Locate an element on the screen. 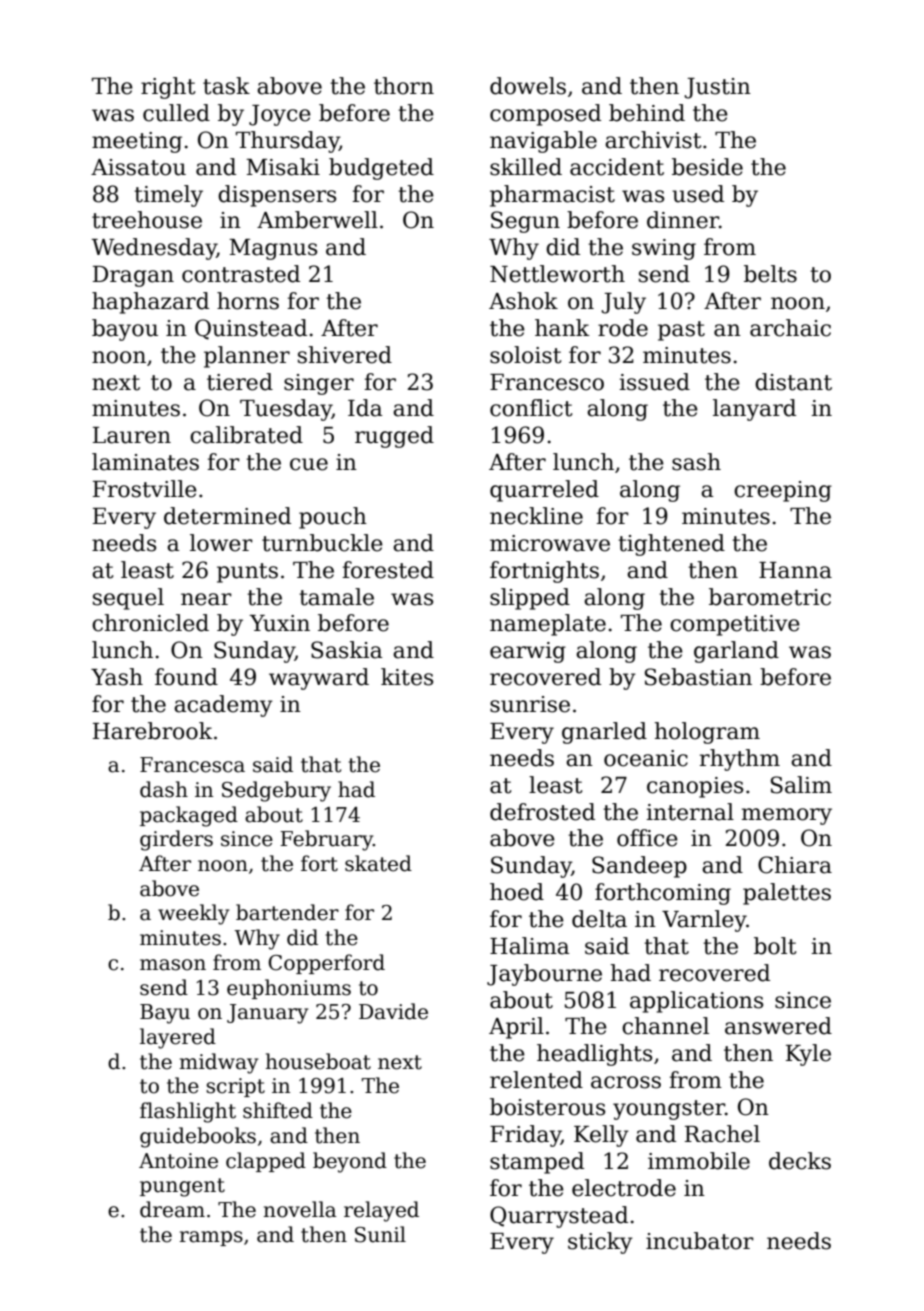 This screenshot has width=924, height=1311. Jaybourne is located at coordinates (544, 975).
